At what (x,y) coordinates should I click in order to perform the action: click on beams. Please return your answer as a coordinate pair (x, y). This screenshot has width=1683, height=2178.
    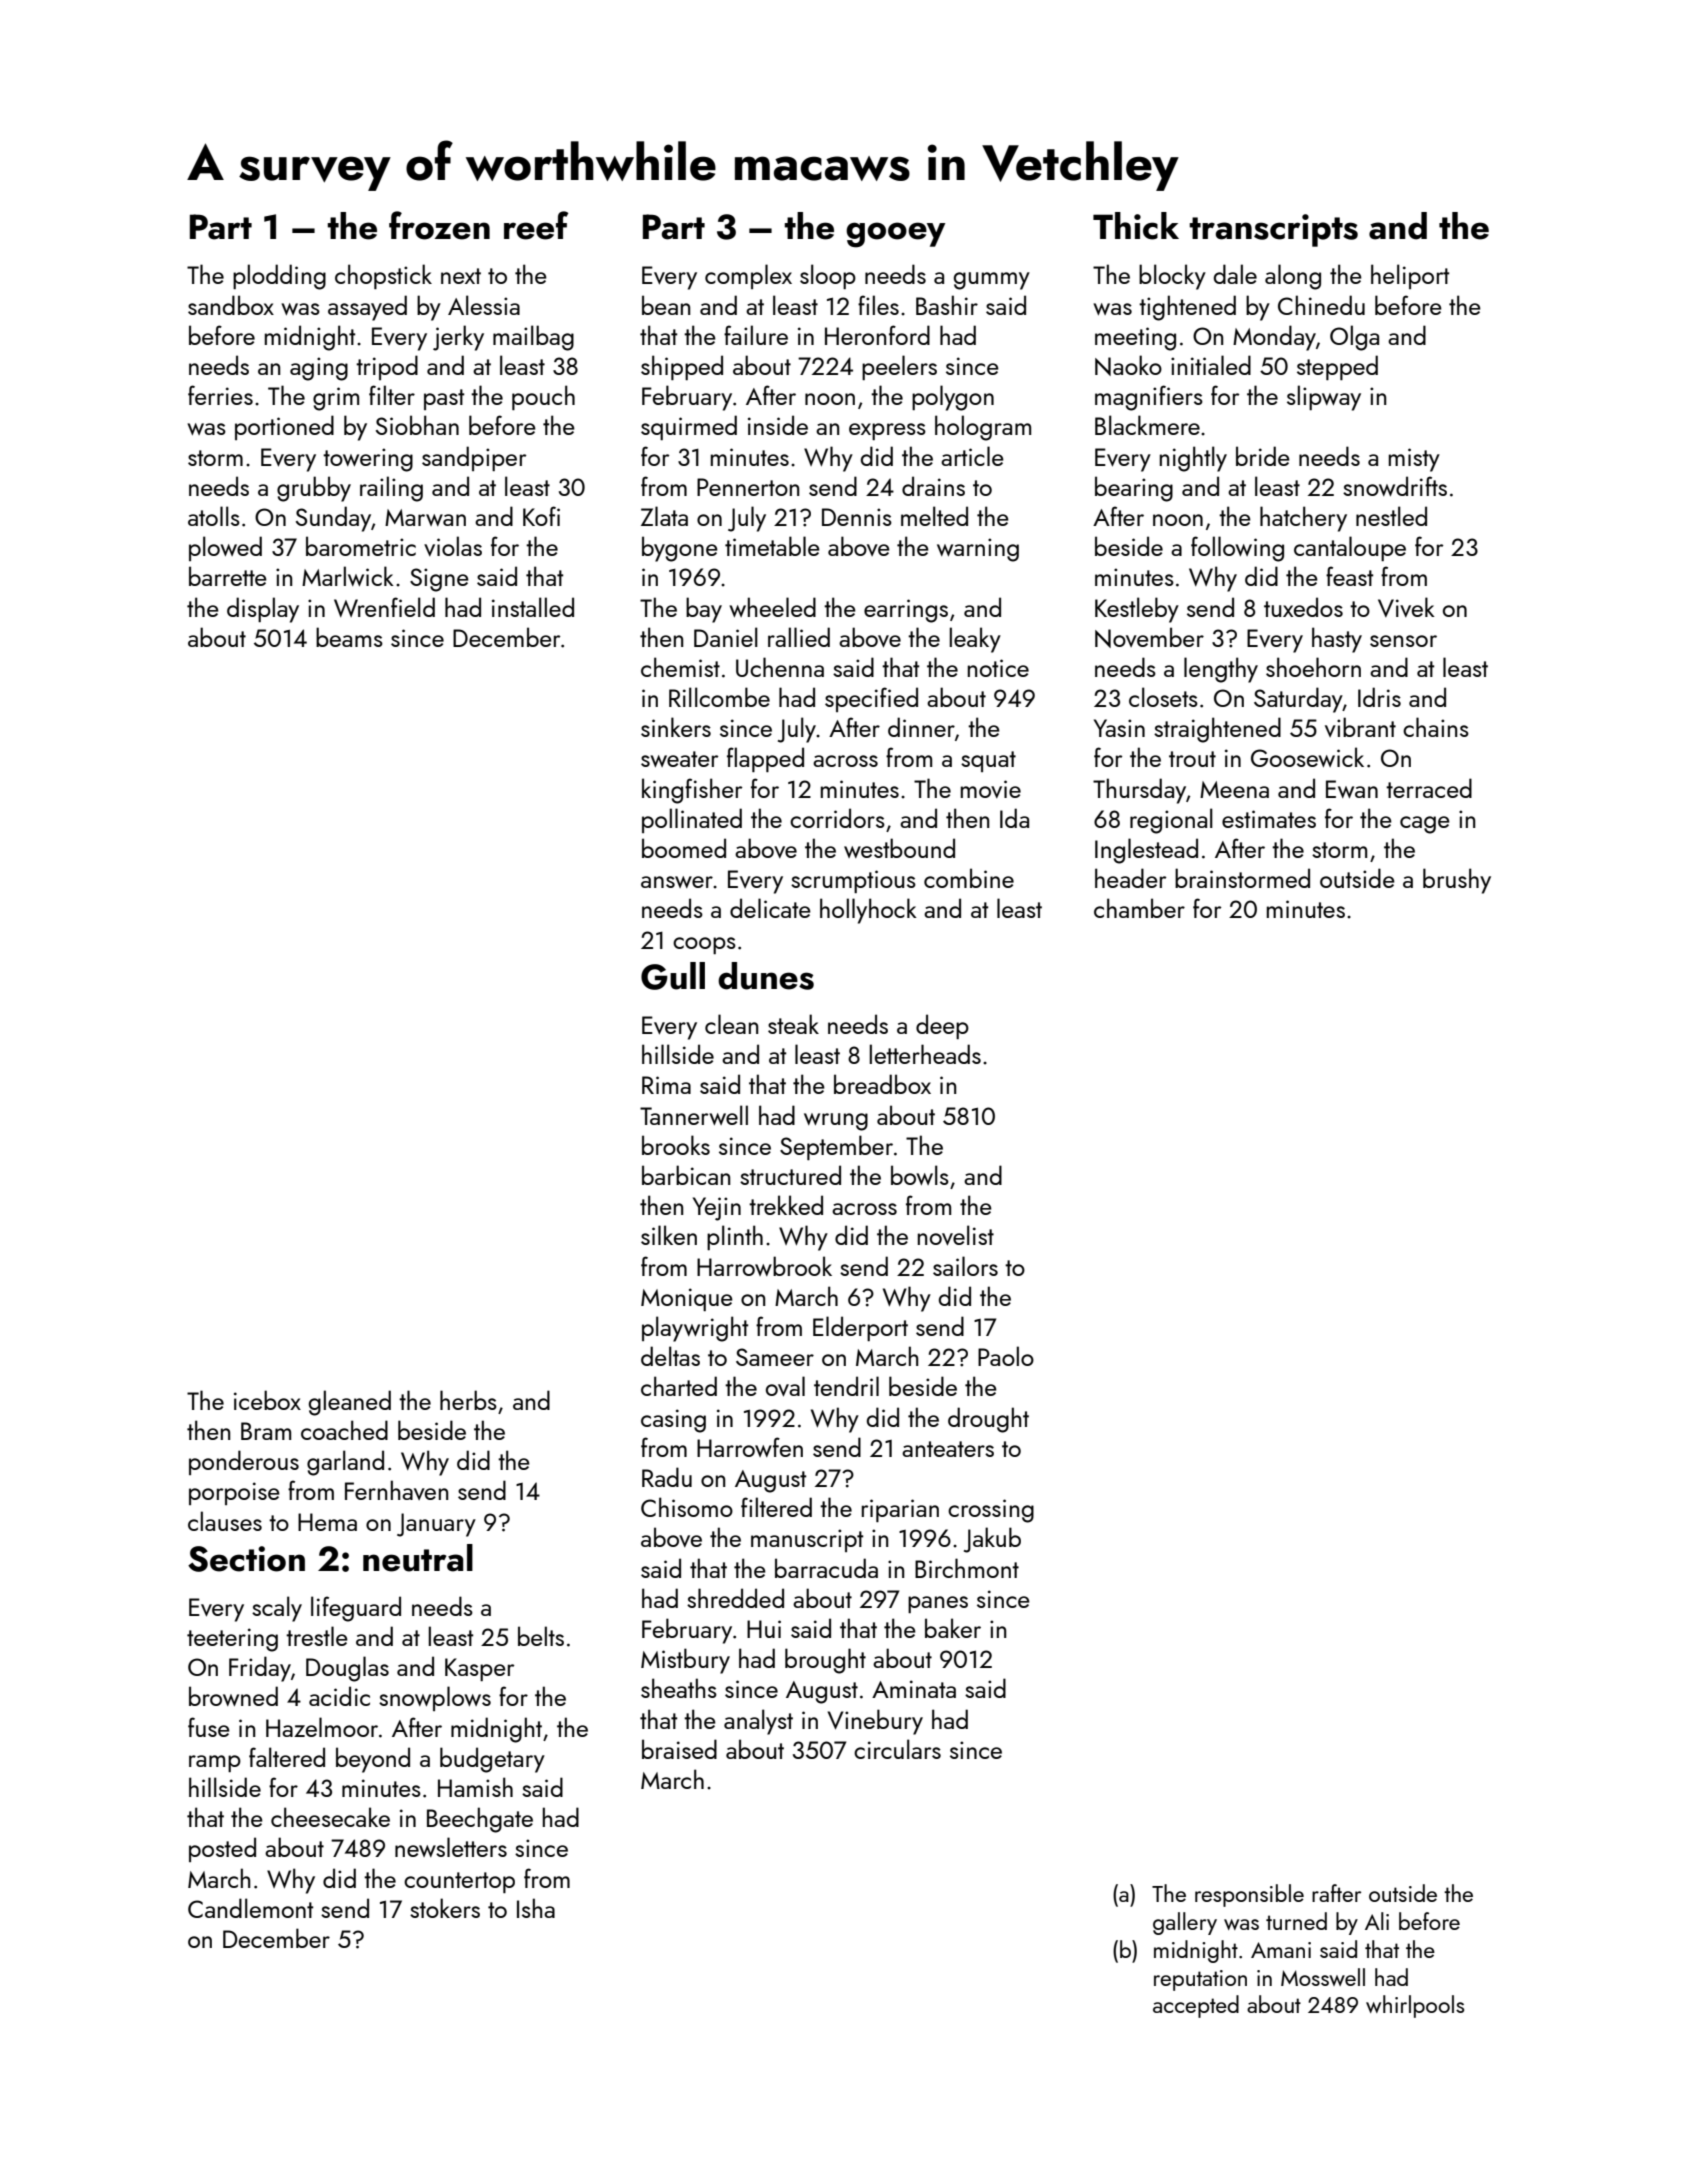
    Looking at the image, I should click on (349, 637).
